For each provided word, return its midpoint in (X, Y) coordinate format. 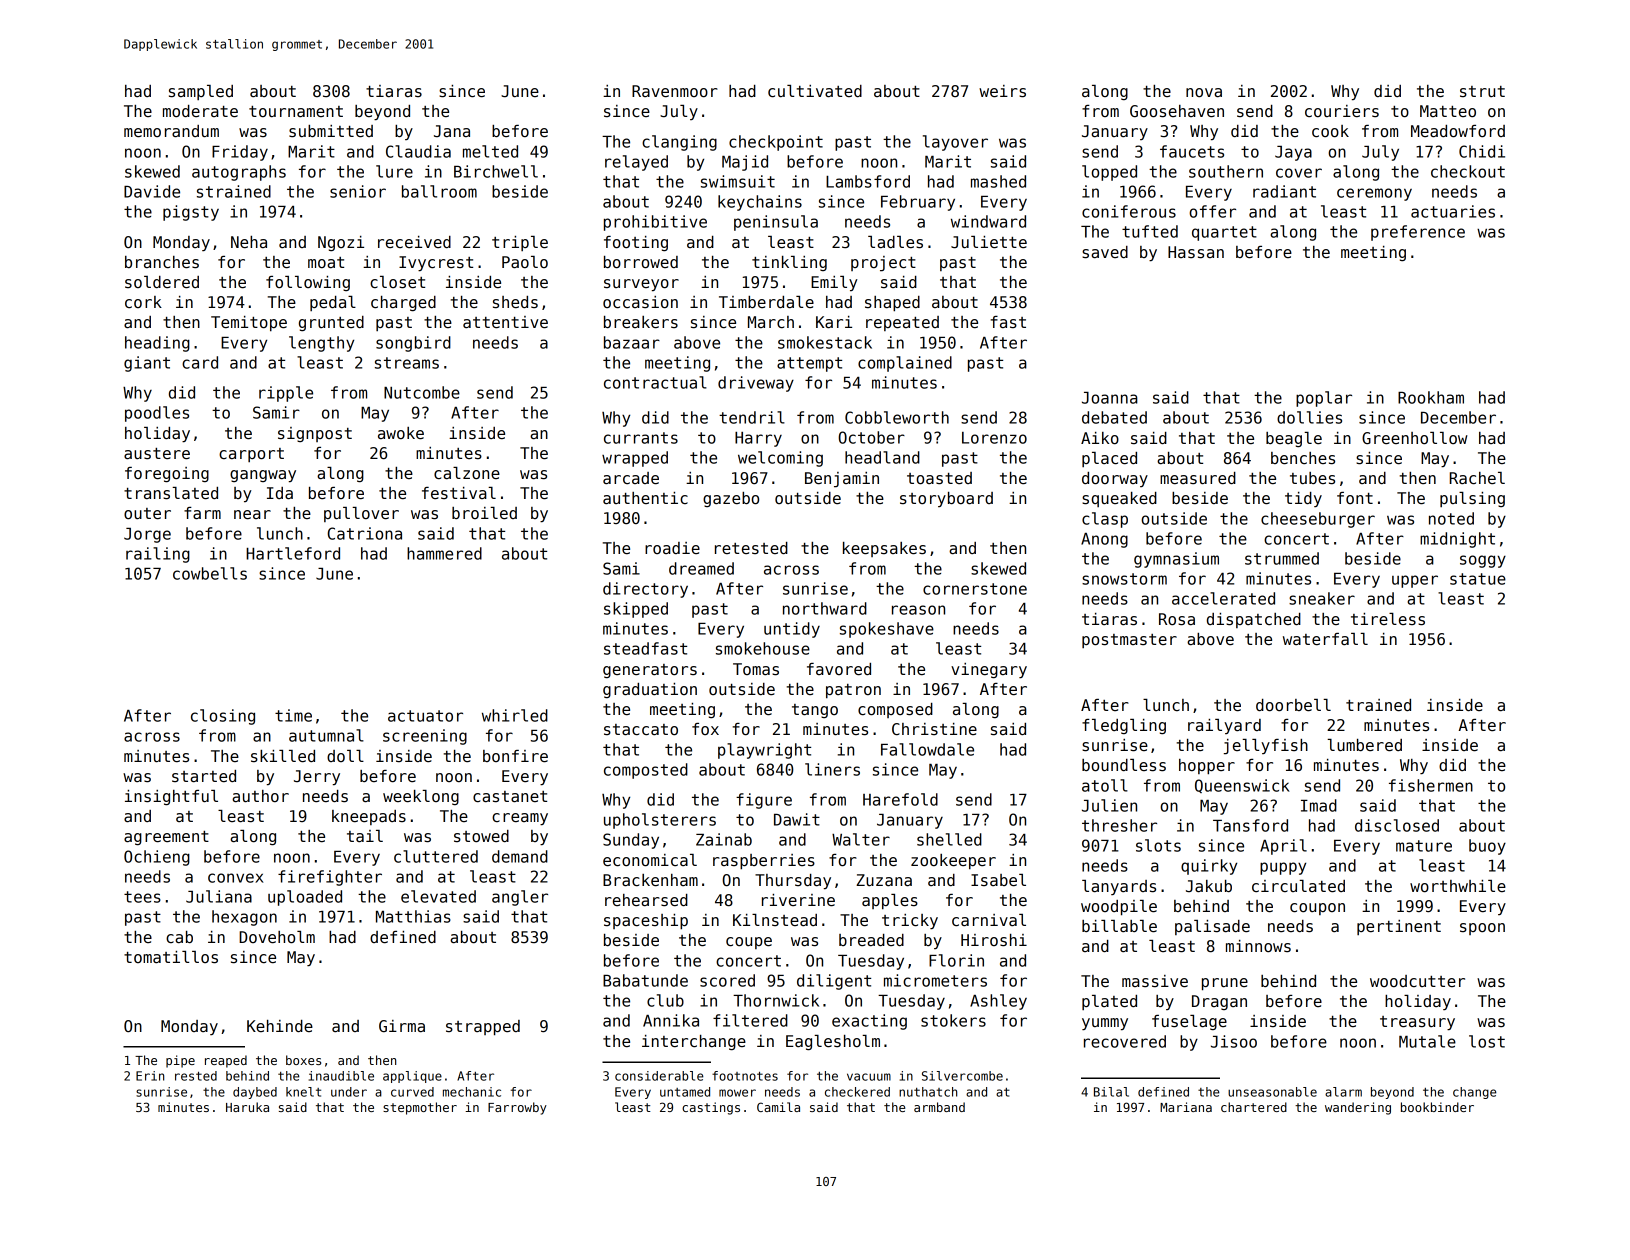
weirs (1002, 91)
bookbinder (1437, 1107)
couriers (1342, 111)
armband (939, 1107)
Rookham (1431, 397)
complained (905, 364)
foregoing (167, 474)
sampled (201, 92)
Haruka (247, 1107)
